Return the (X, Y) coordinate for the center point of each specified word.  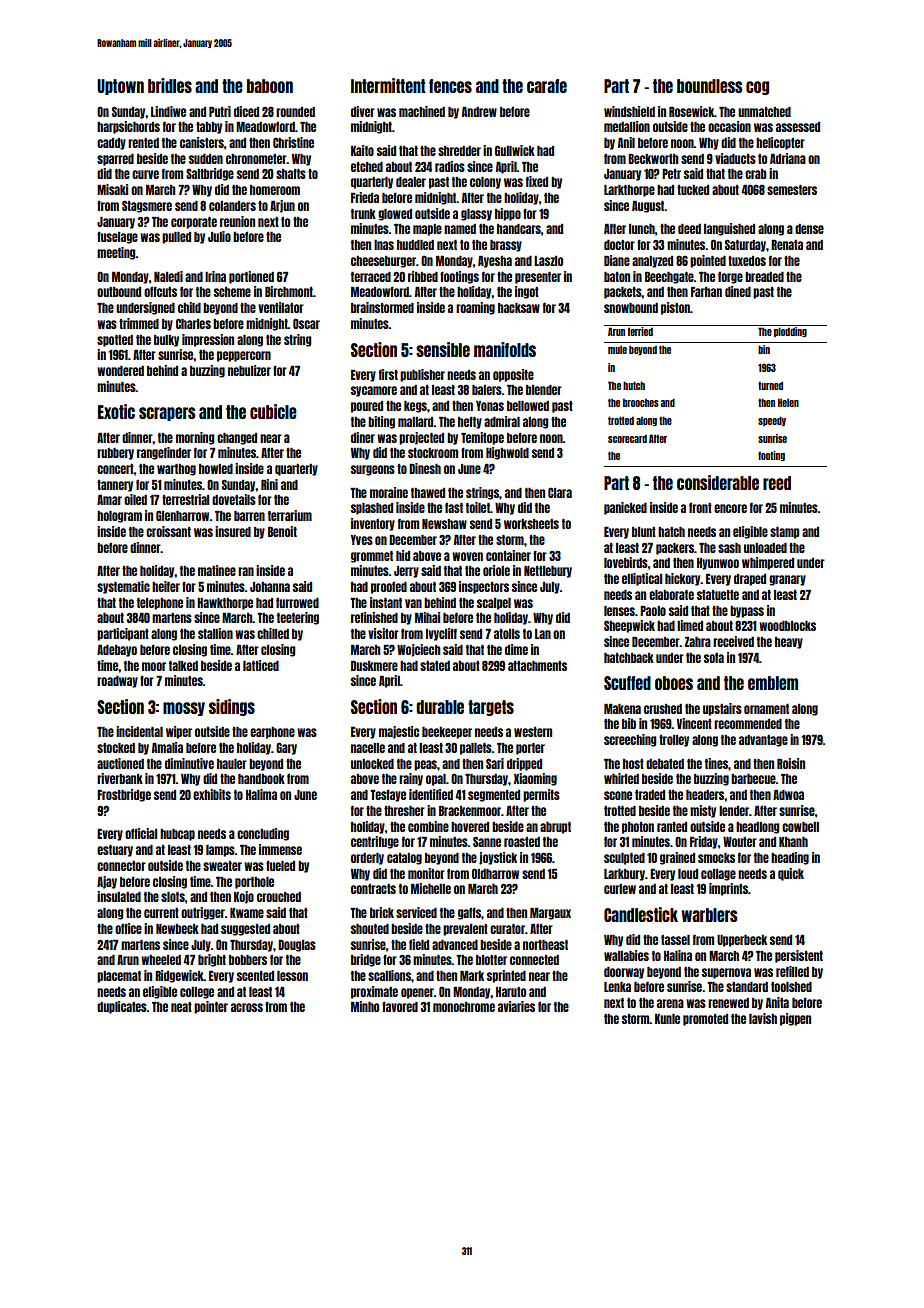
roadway (117, 682)
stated (435, 666)
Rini (269, 484)
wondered (120, 371)
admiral (502, 421)
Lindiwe (168, 111)
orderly (367, 859)
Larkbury (624, 875)
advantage (763, 741)
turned (770, 385)
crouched (279, 897)
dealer (411, 182)
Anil (626, 142)
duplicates (122, 1007)
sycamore (374, 391)
